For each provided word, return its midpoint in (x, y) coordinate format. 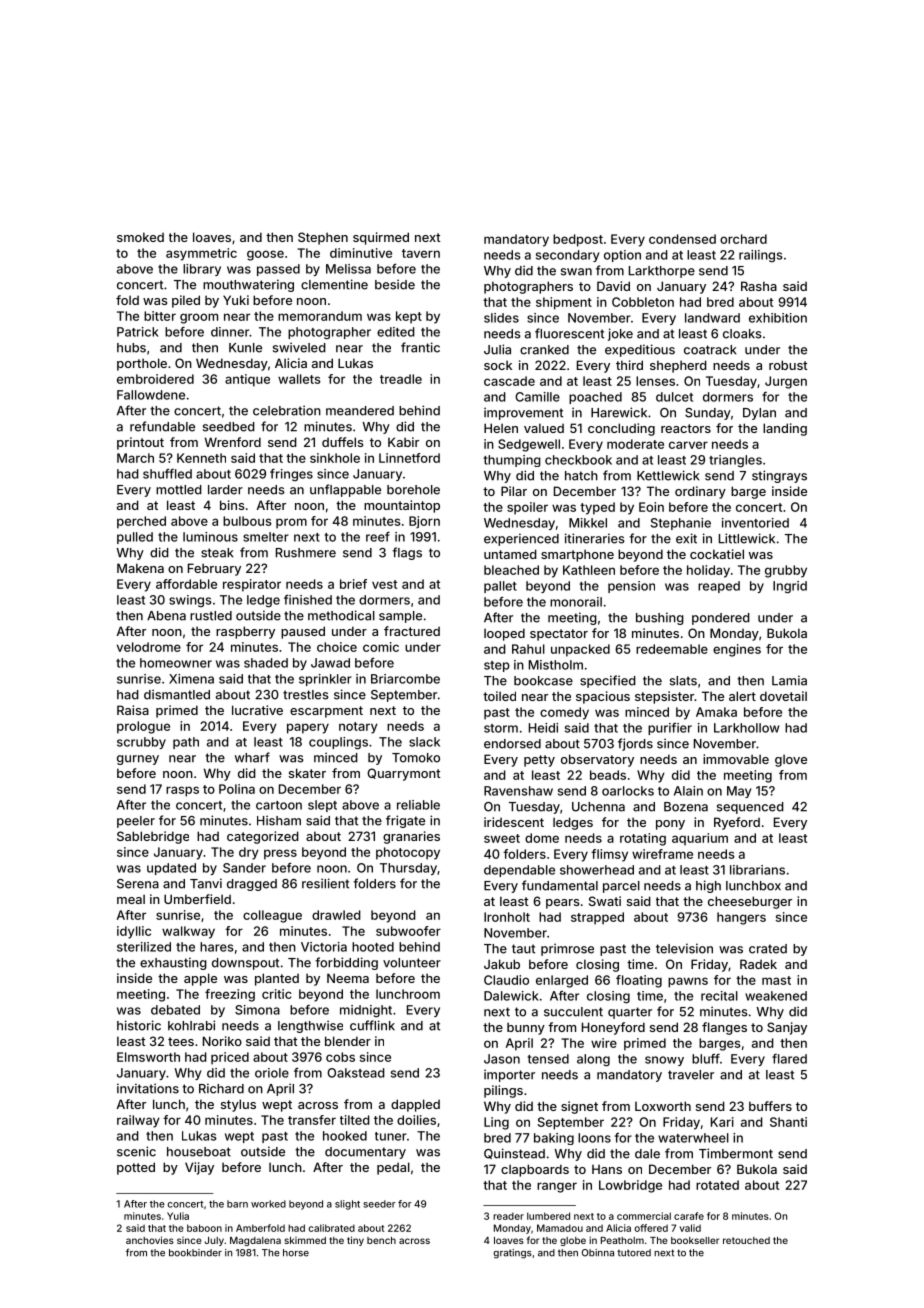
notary (358, 728)
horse (296, 1253)
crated (768, 949)
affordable (186, 584)
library (202, 270)
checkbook (578, 460)
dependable (519, 871)
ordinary (700, 492)
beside (395, 284)
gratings (512, 1254)
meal (131, 899)
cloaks (742, 334)
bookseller (695, 1240)
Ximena (191, 679)
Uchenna (598, 807)
